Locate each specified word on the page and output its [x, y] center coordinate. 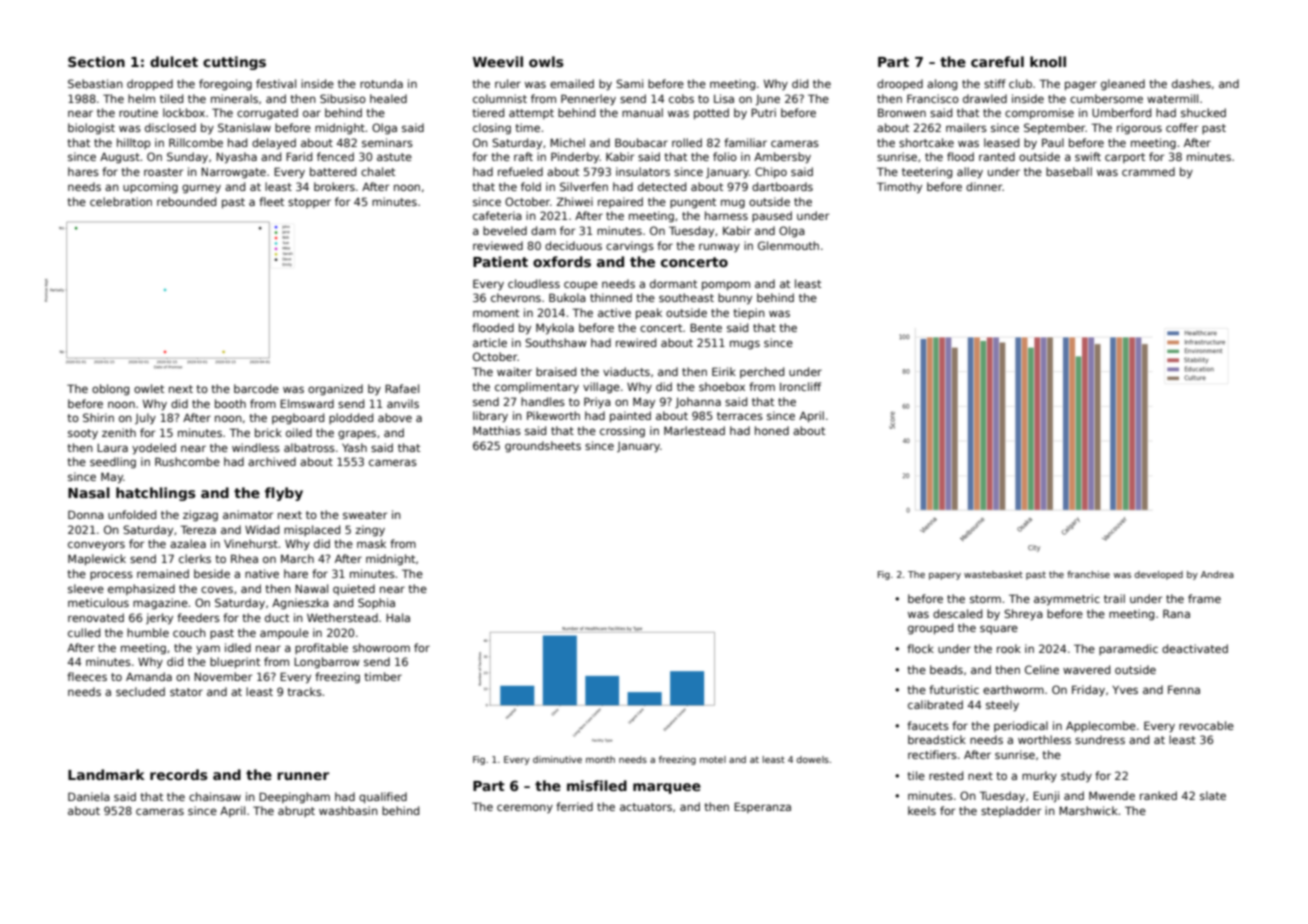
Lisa [724, 98]
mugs [745, 345]
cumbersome [1106, 98]
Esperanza [762, 807]
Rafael [402, 388]
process [111, 575]
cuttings [234, 63]
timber [383, 676]
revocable [1206, 725]
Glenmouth [788, 245]
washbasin [348, 810]
